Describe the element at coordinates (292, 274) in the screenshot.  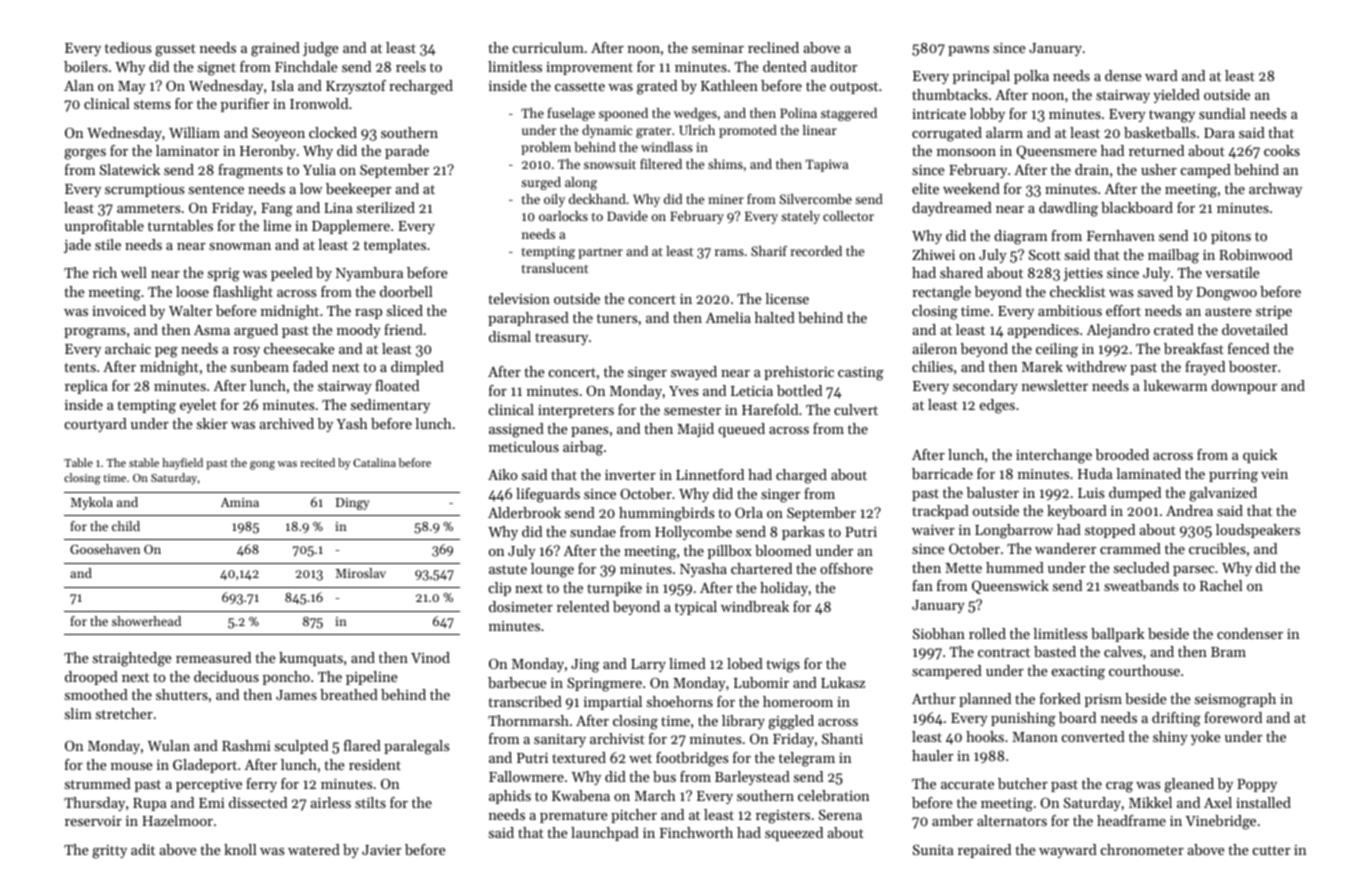
I see `peeled` at that location.
